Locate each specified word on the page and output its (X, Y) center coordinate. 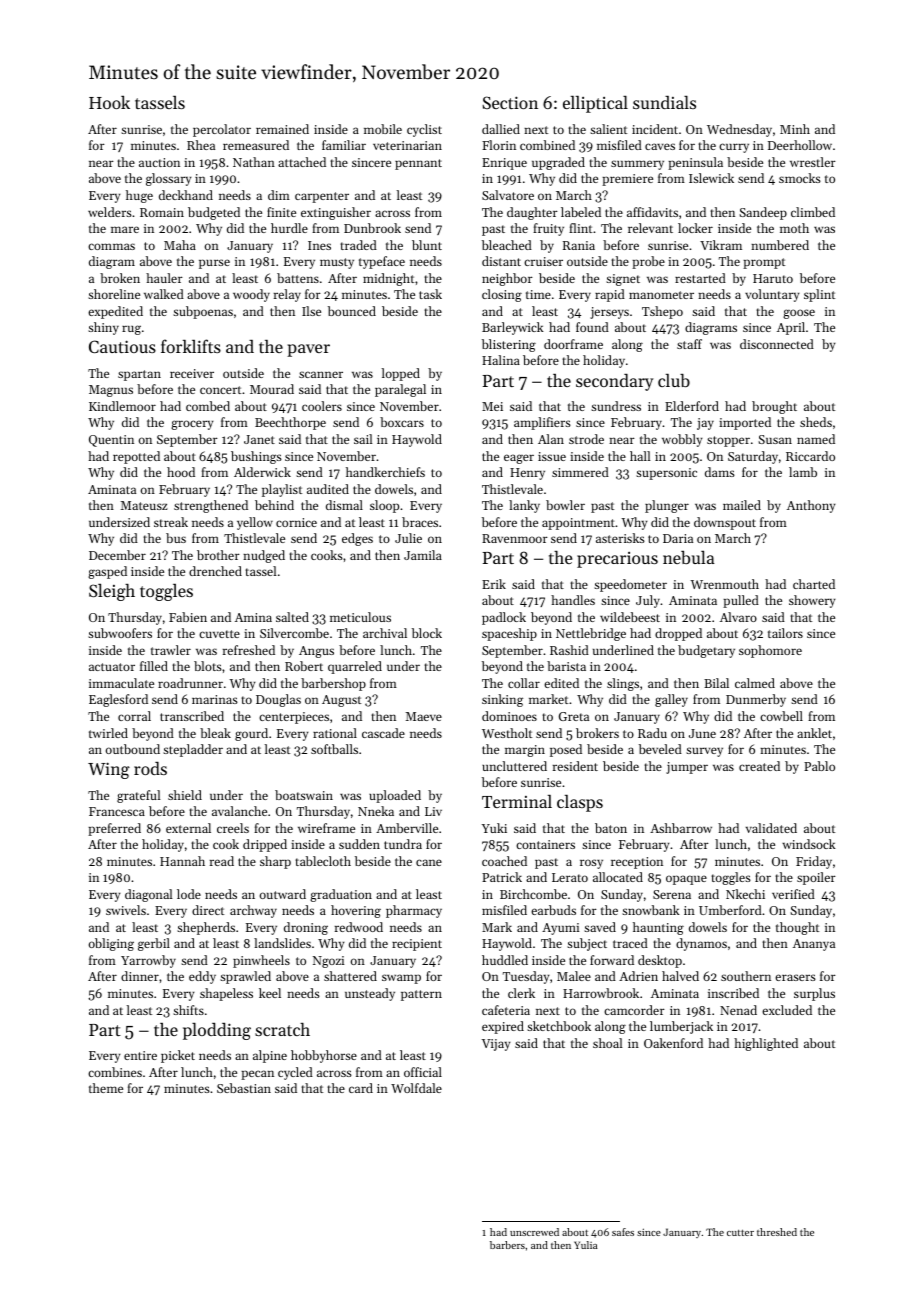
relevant (650, 228)
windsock (809, 844)
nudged (264, 556)
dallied (501, 129)
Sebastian (244, 1088)
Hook (109, 102)
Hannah (182, 861)
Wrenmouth (724, 584)
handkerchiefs (385, 472)
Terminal (517, 801)
